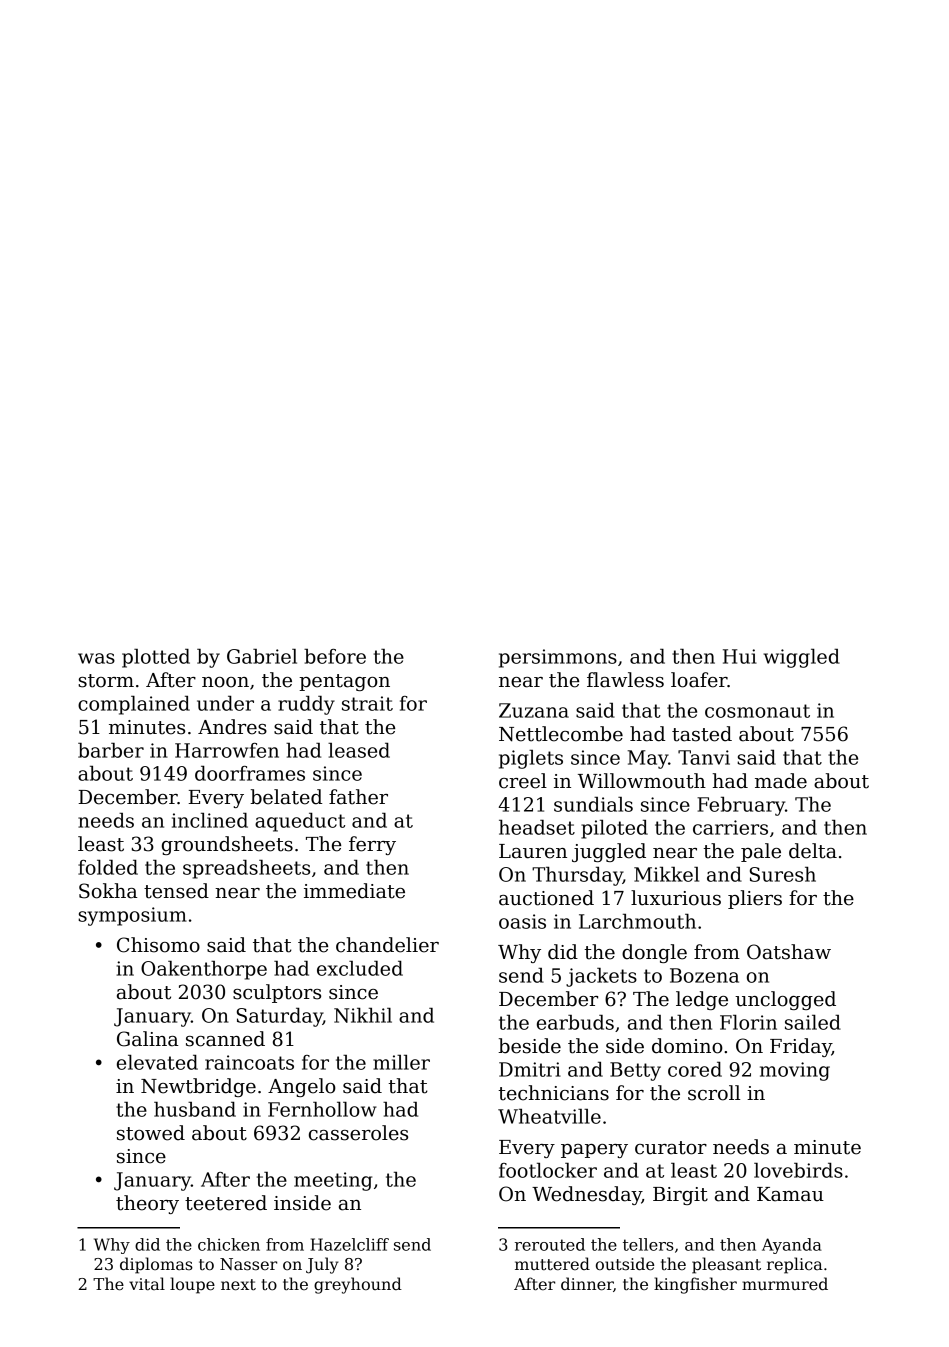 This screenshot has height=1347, width=949. What do you see at coordinates (354, 891) in the screenshot?
I see `immediate` at bounding box center [354, 891].
